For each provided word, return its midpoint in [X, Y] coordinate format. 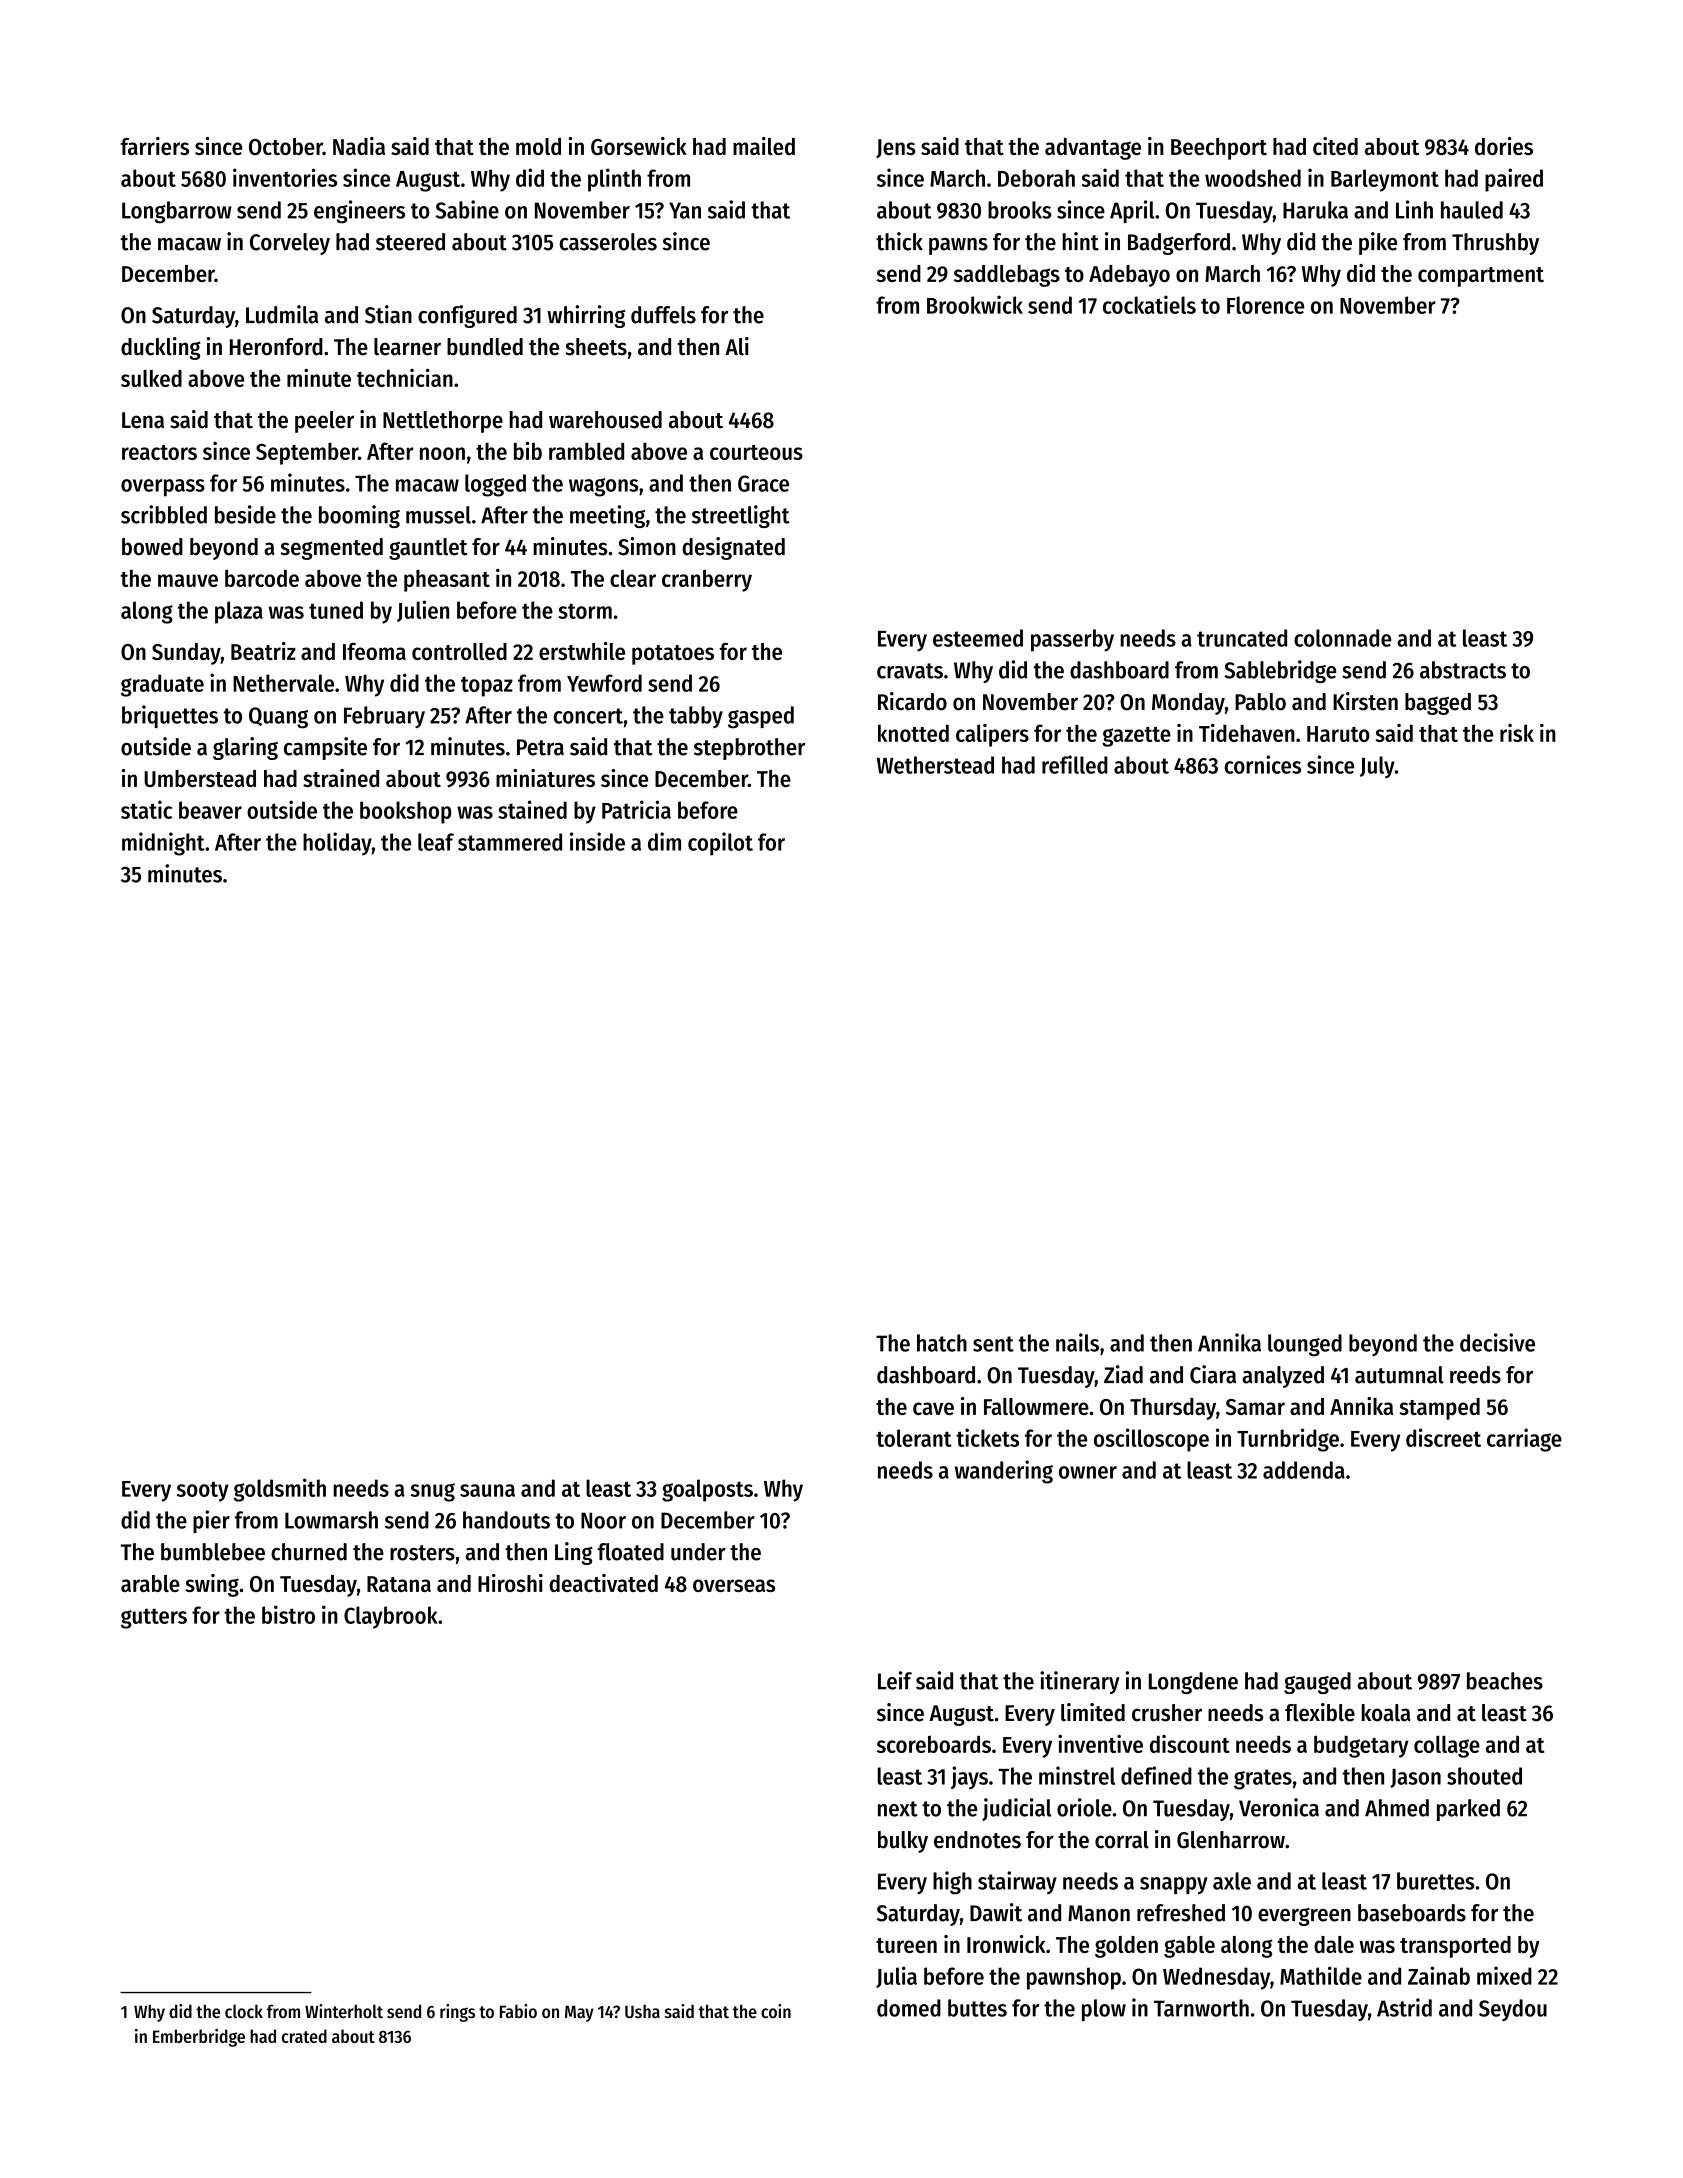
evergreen [1304, 1916]
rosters [422, 1553]
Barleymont [1385, 180]
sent [993, 1344]
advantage [1093, 149]
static [146, 809]
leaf [436, 842]
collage [1447, 1746]
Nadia [359, 146]
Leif [895, 1680]
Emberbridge [199, 2038]
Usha [642, 2012]
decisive [1497, 1342]
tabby [696, 717]
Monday [1188, 704]
